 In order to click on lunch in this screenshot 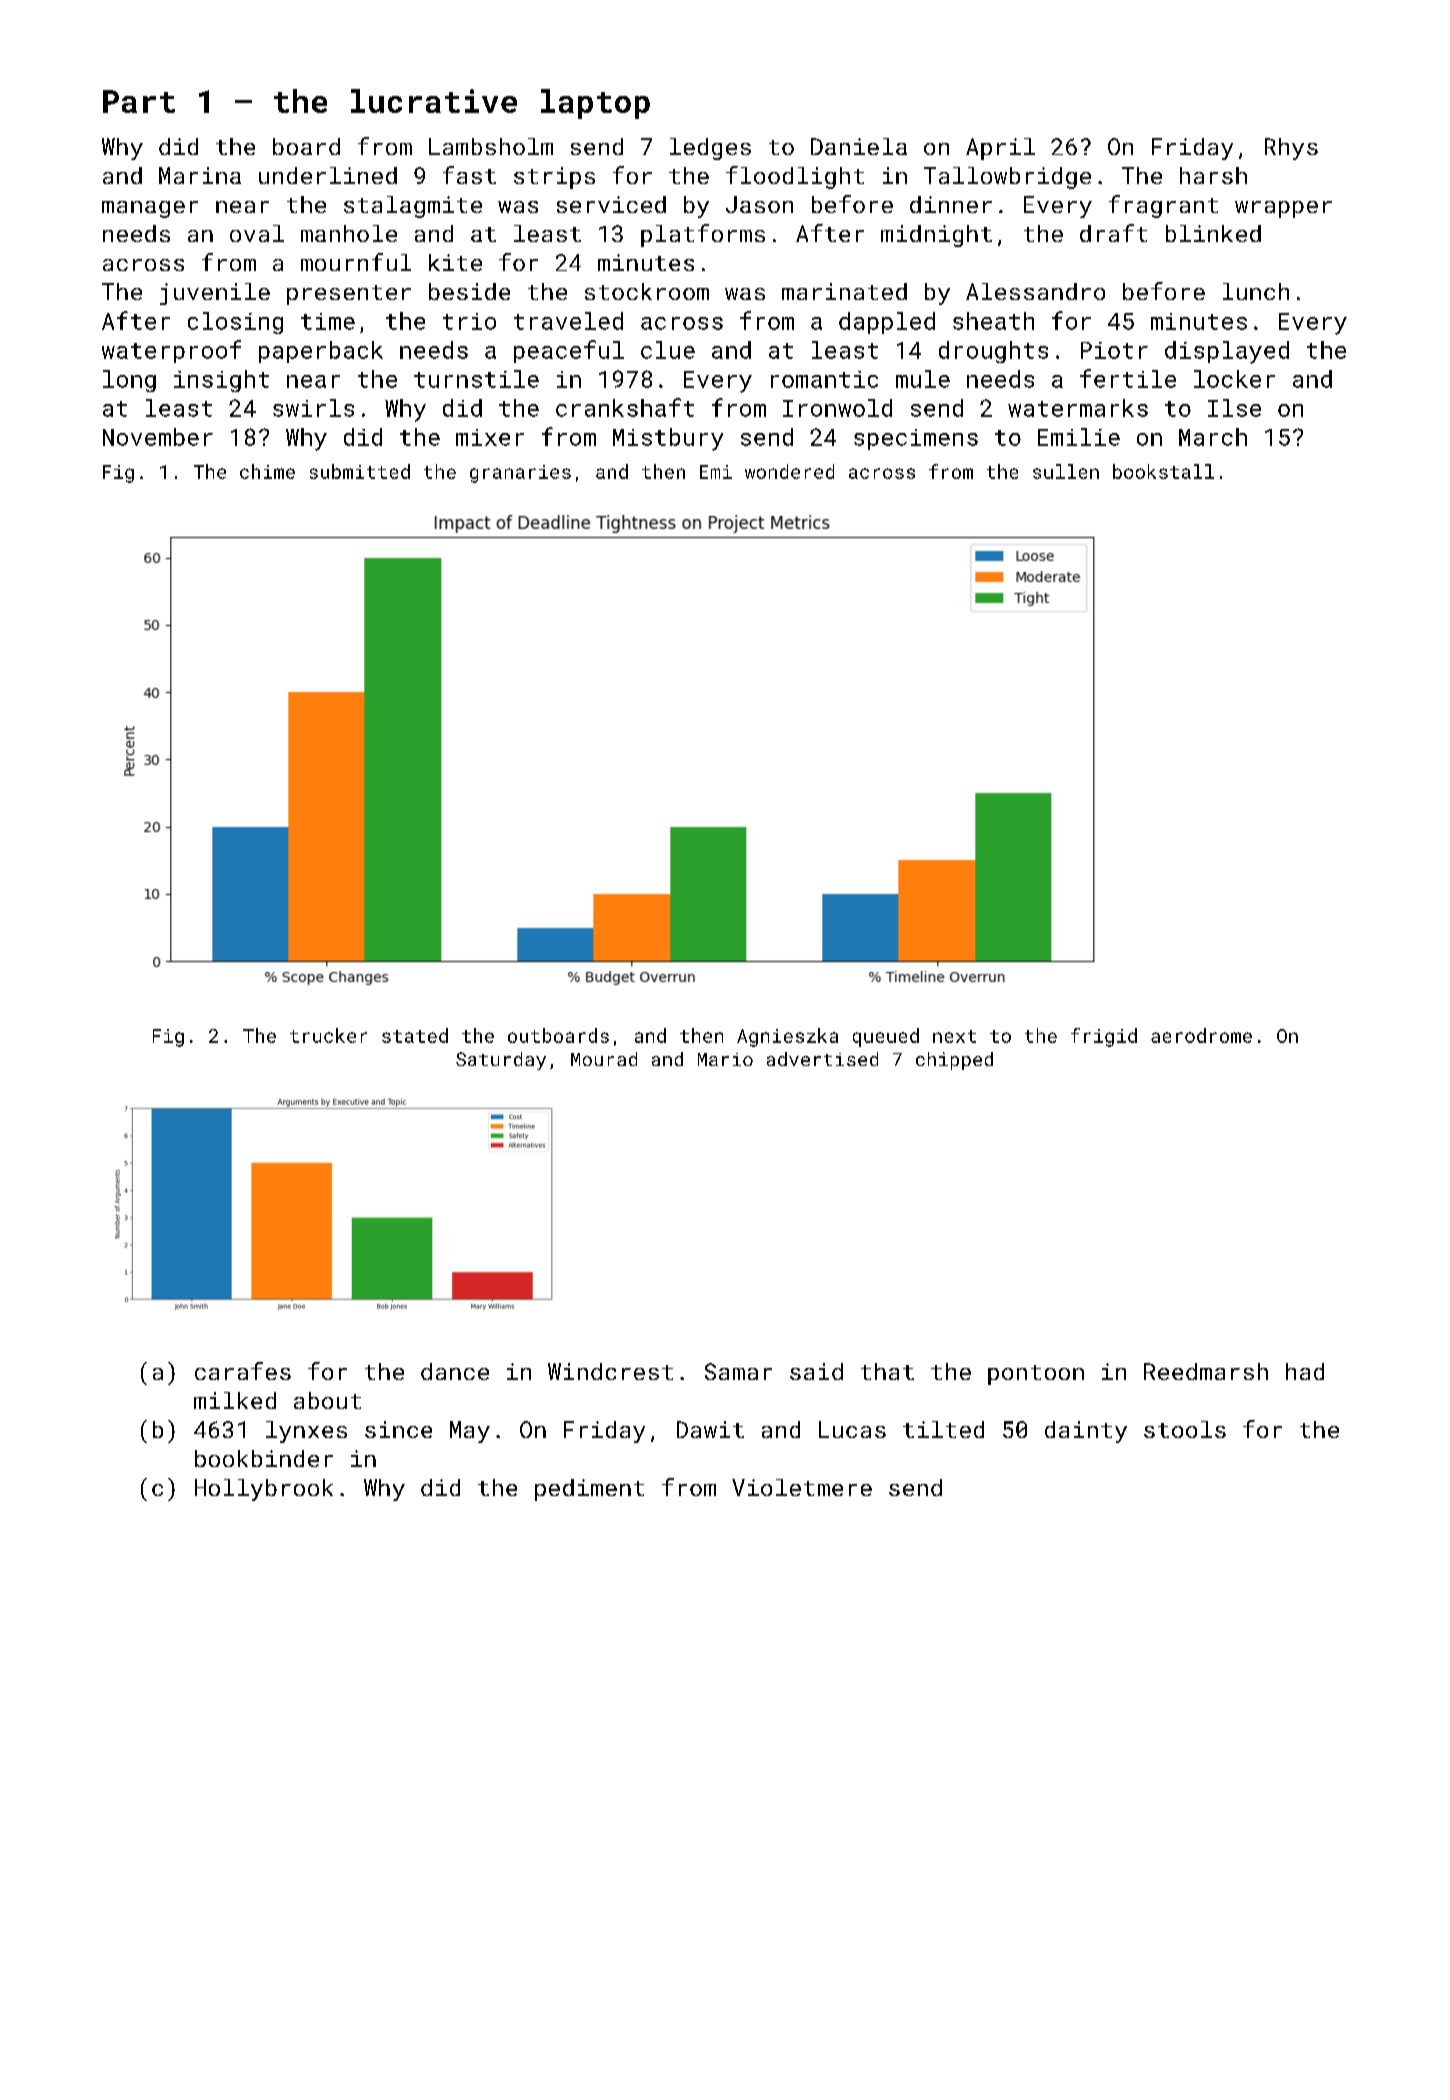, I will do `click(1256, 291)`.
